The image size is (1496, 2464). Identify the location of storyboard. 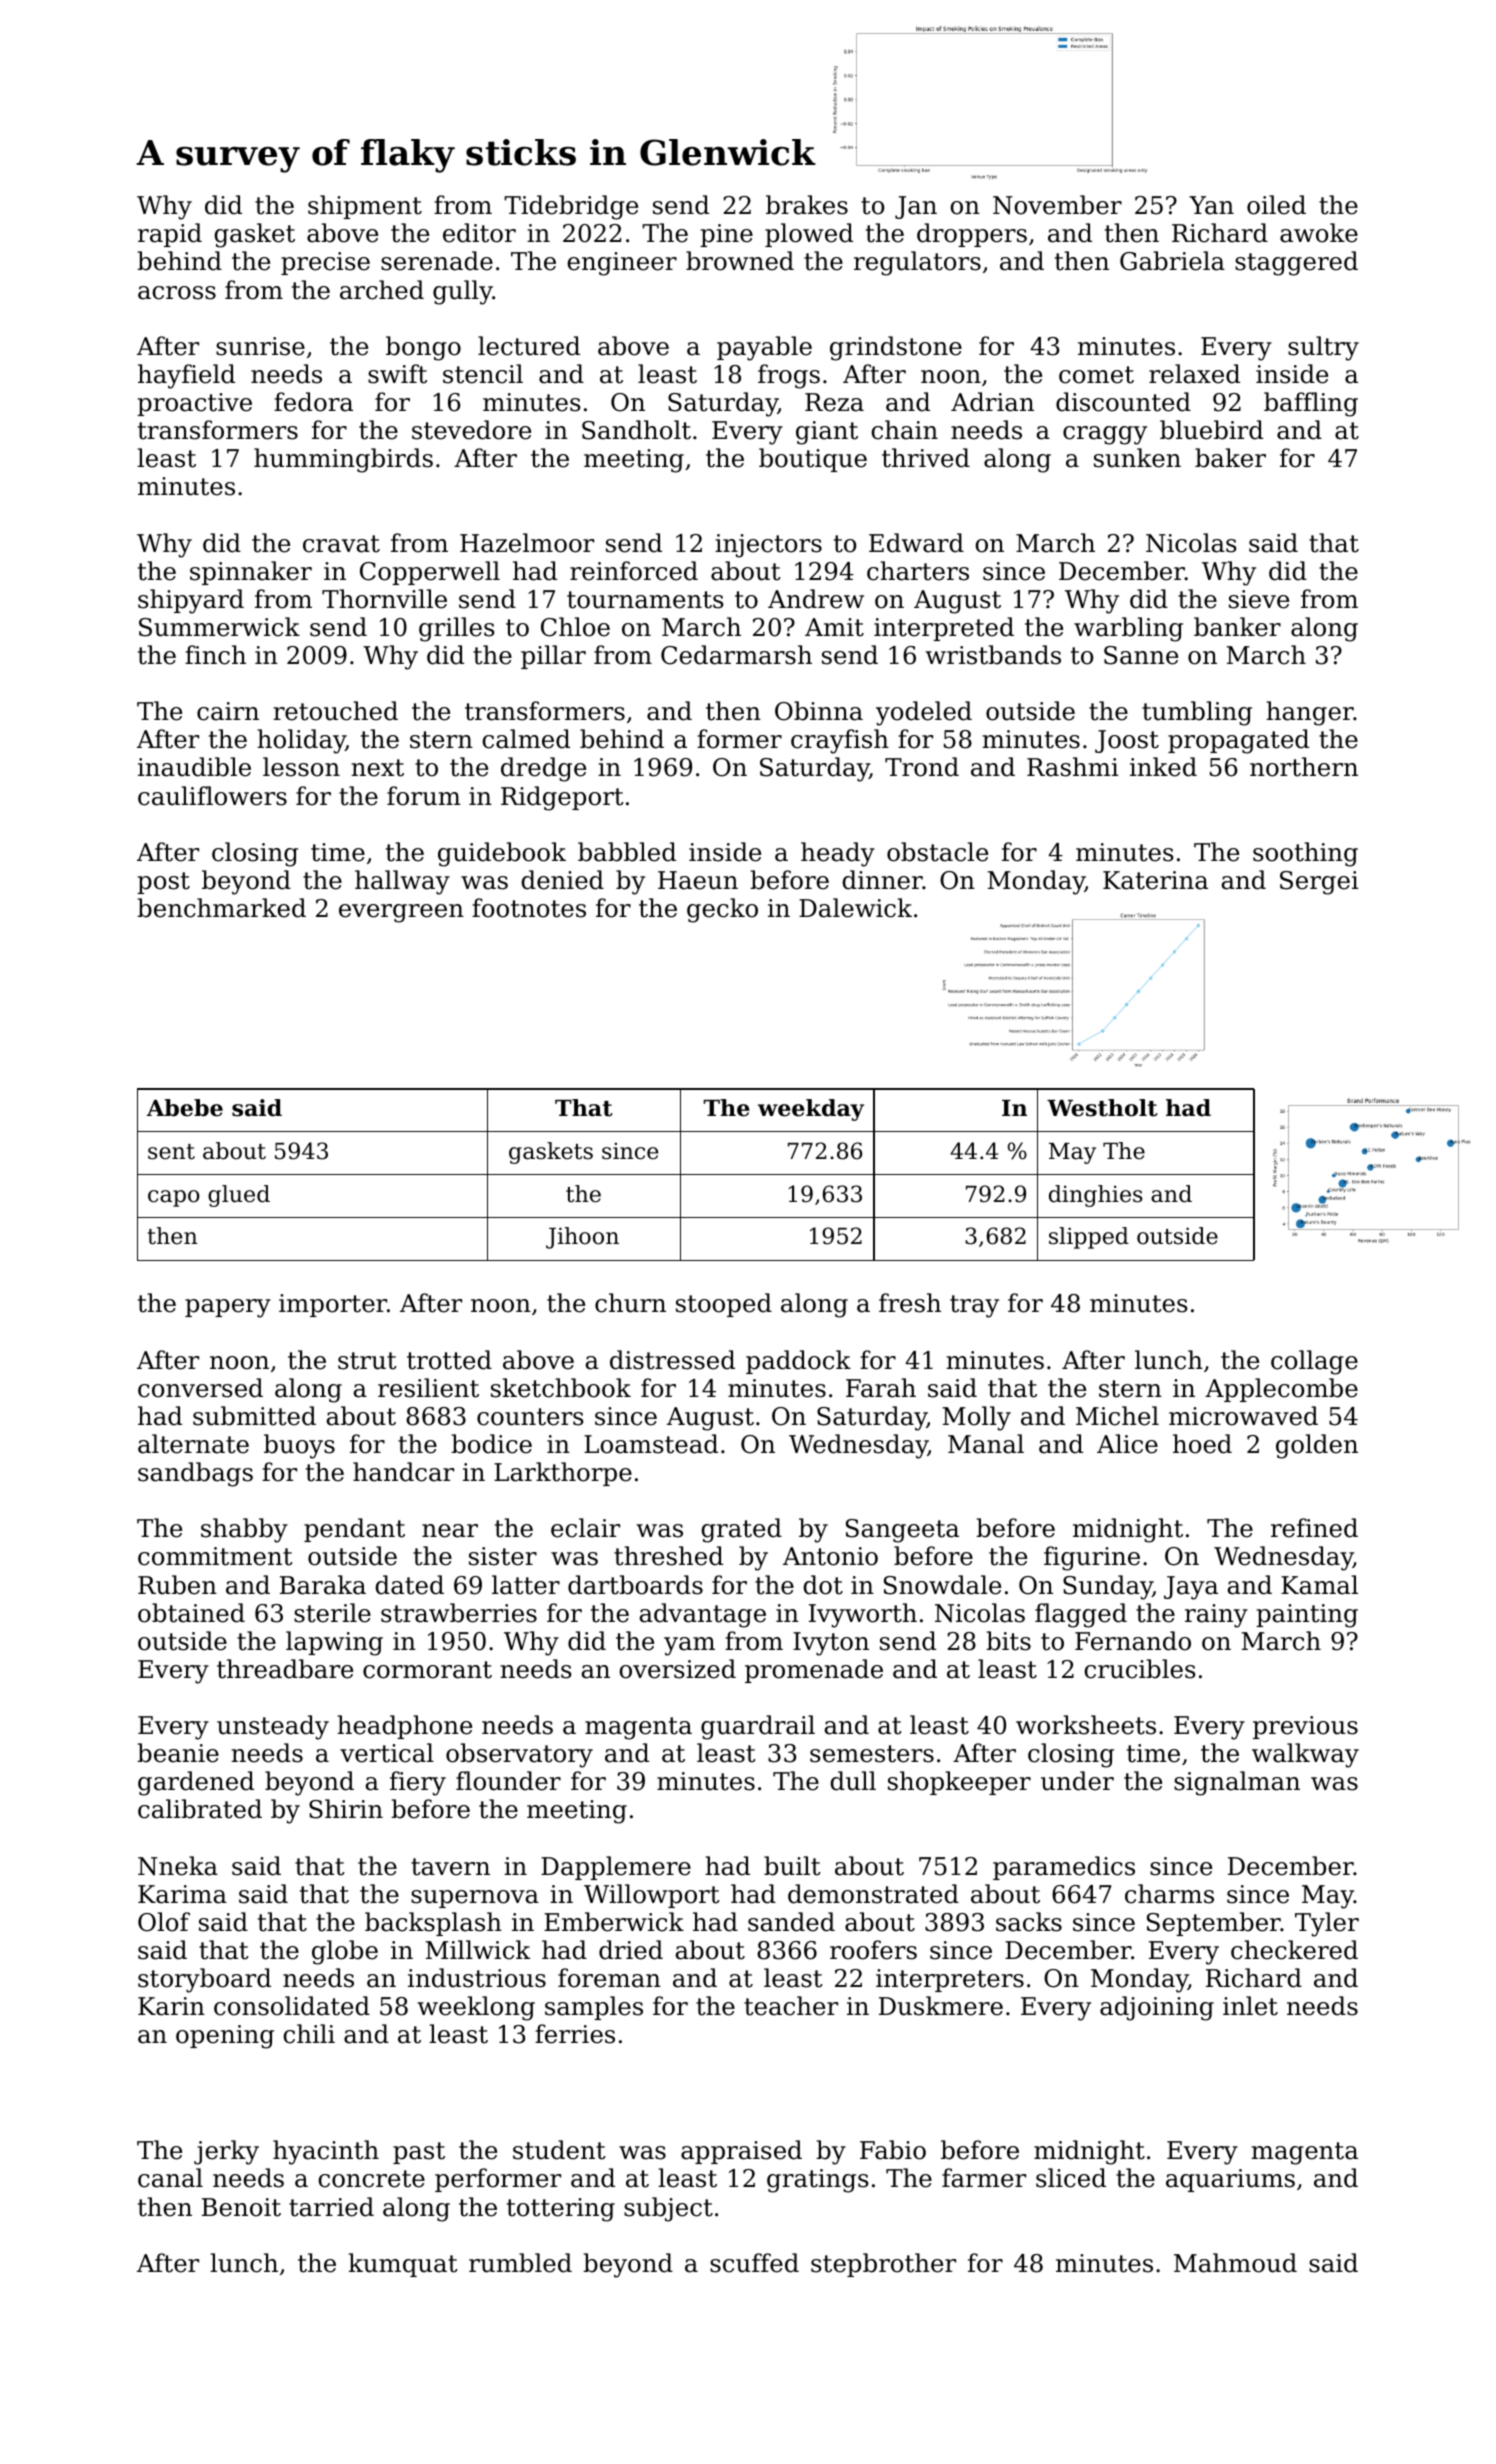
(204, 1980).
